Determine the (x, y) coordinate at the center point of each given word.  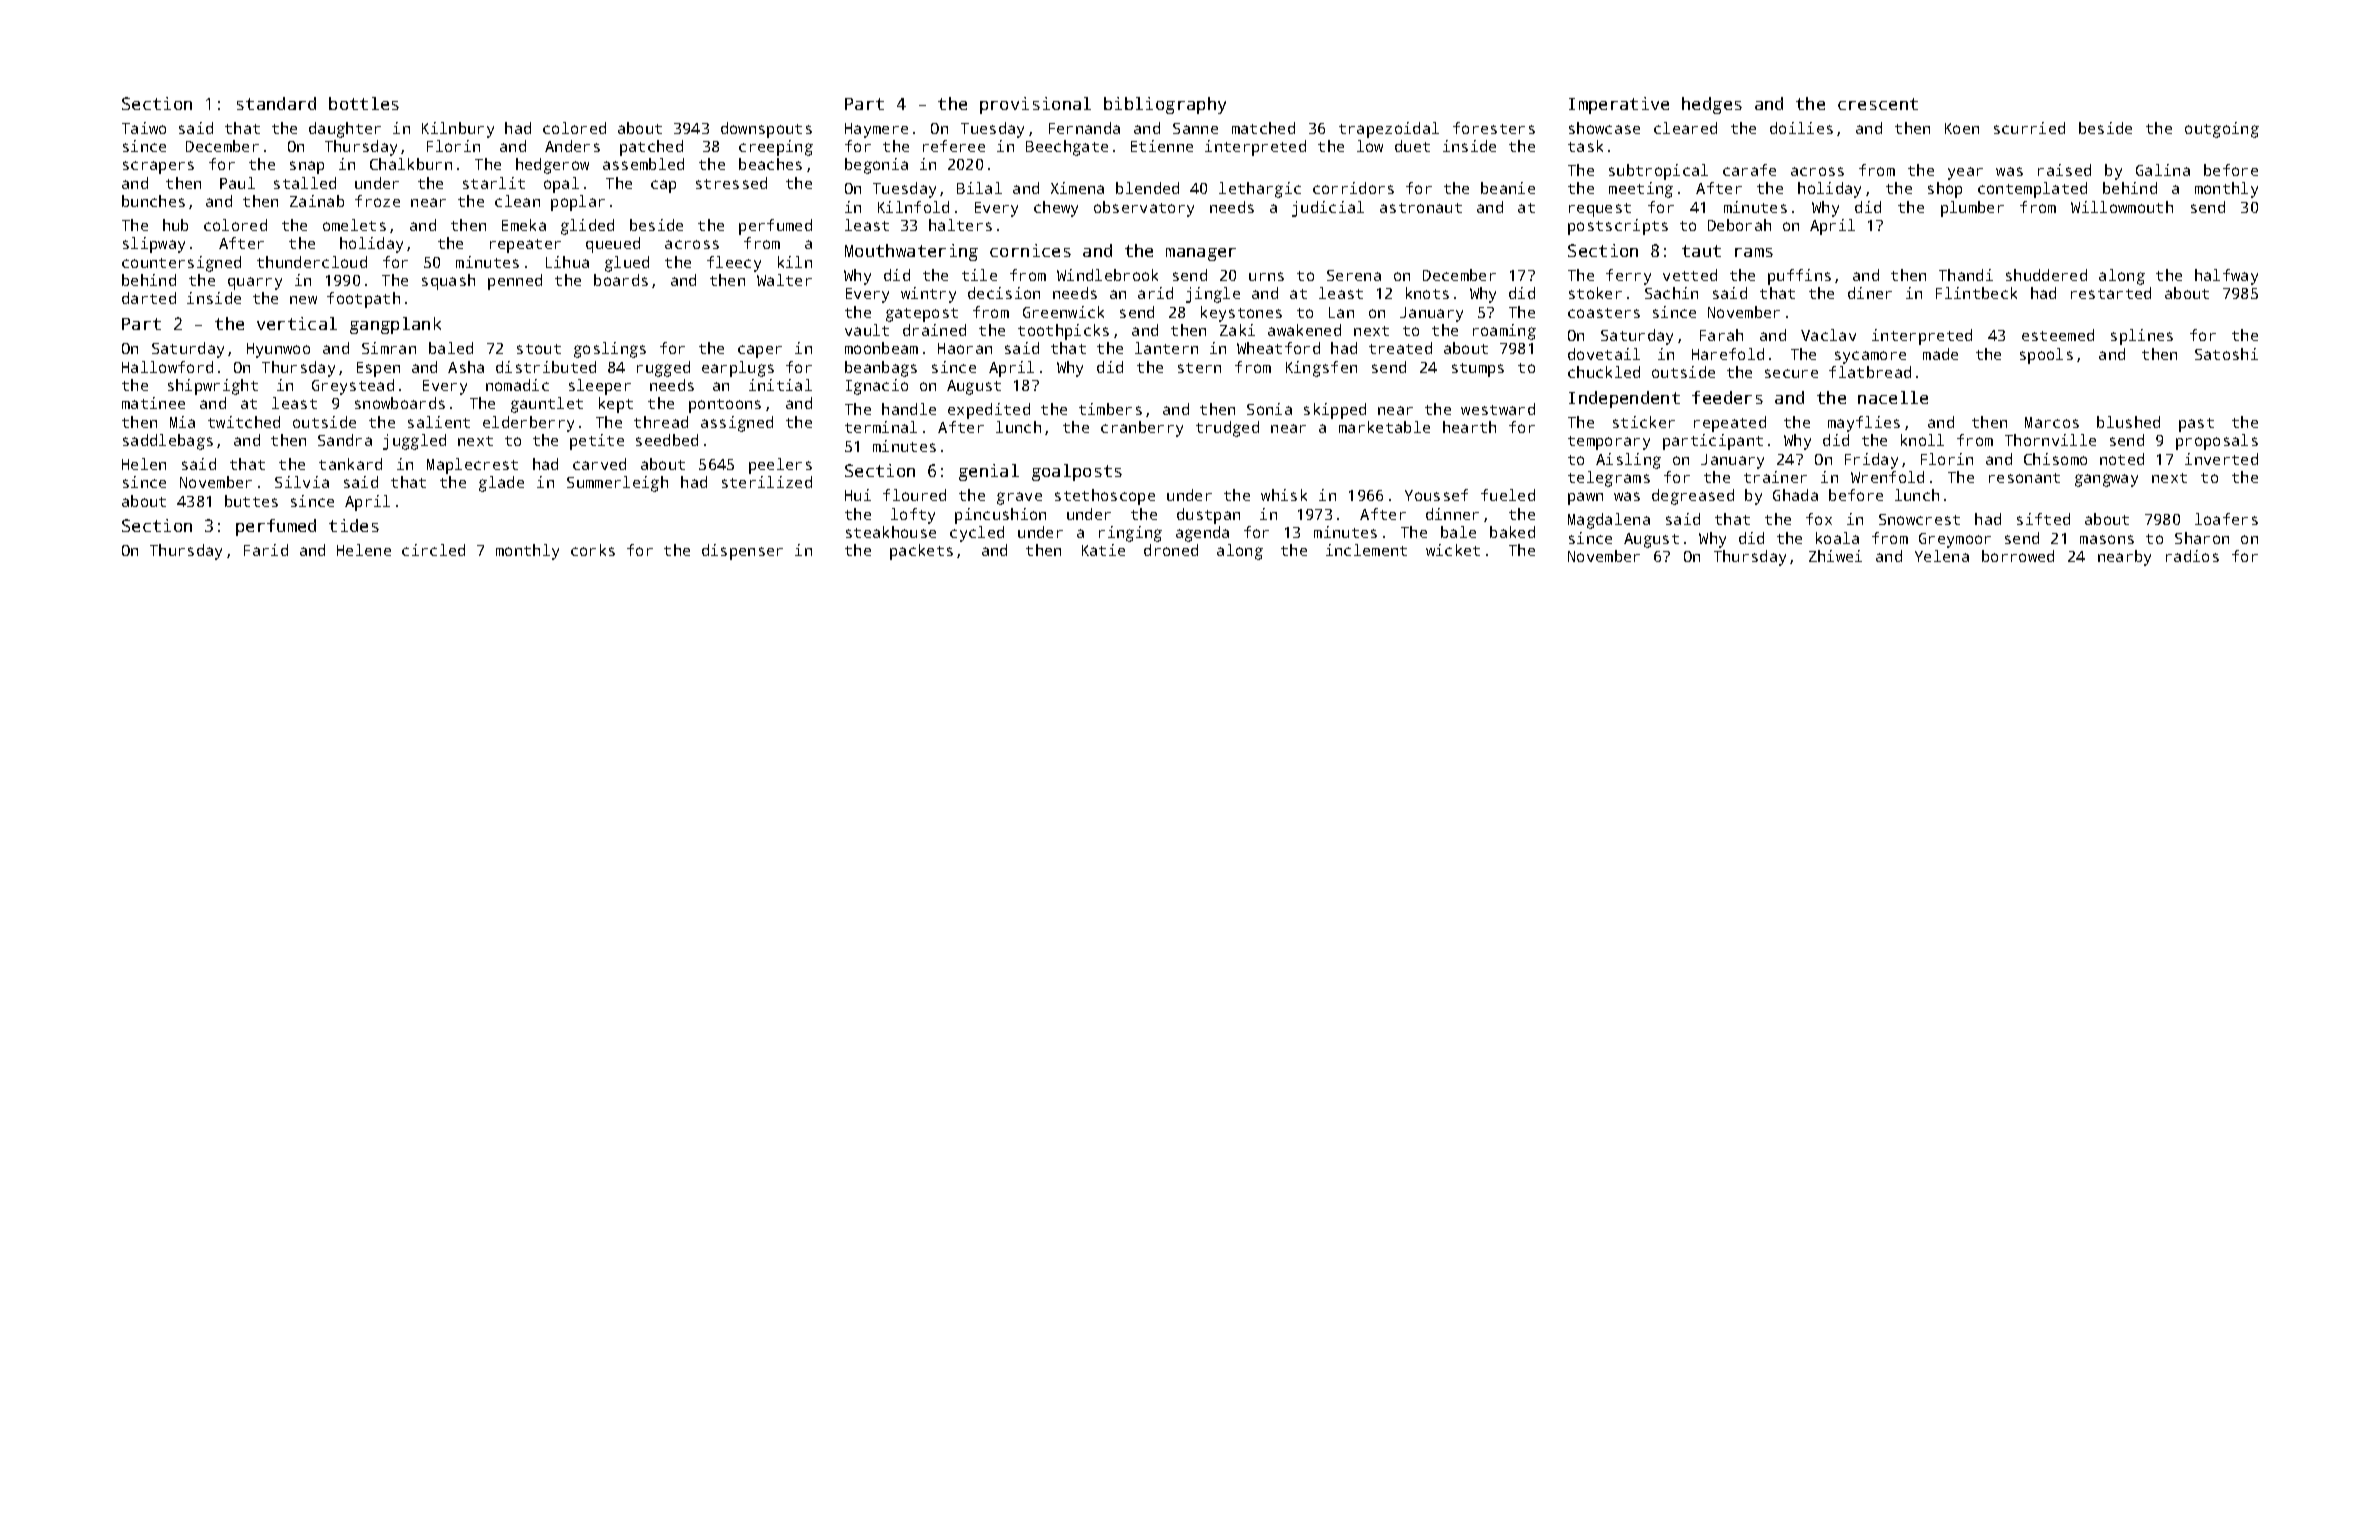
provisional (1035, 105)
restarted (2111, 293)
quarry (255, 283)
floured (914, 495)
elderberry (528, 424)
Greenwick (1063, 312)
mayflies (1864, 424)
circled (433, 550)
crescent (1878, 104)
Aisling (1628, 461)
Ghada (1795, 495)
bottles (364, 103)
